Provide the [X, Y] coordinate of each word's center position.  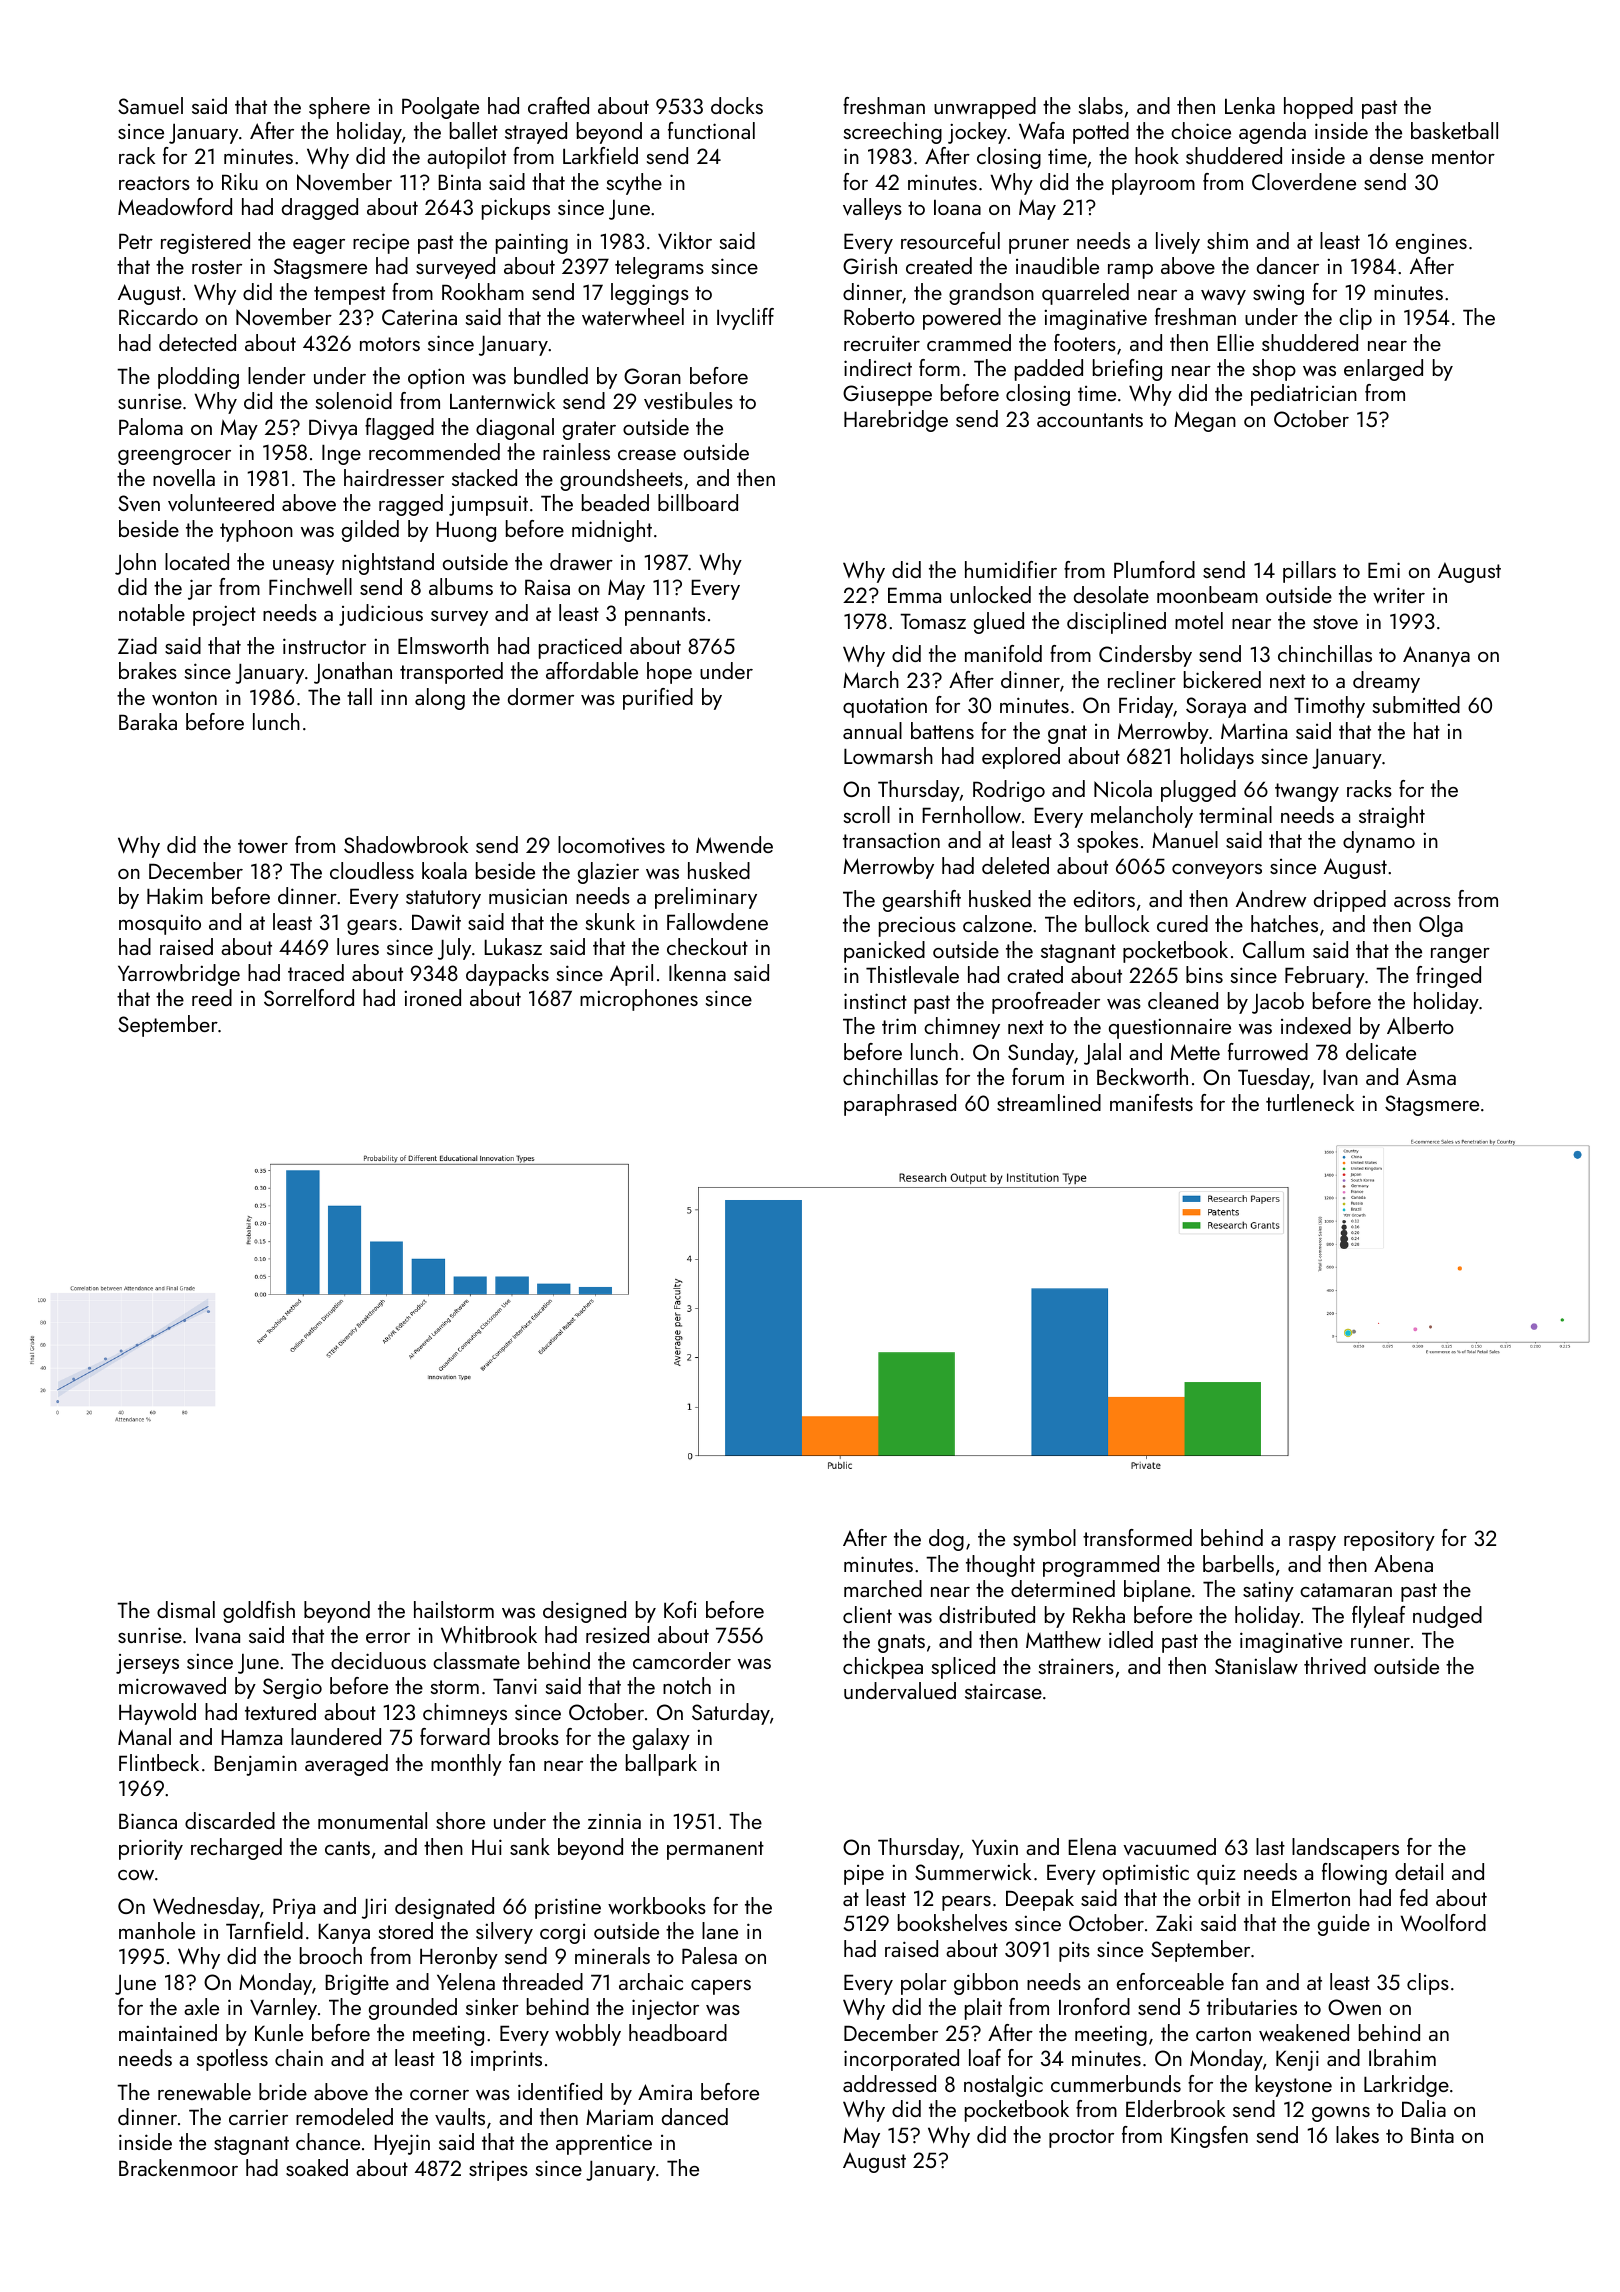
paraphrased [900, 1105]
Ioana [957, 207]
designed [584, 1612]
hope [669, 673]
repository [1389, 1540]
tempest [349, 295]
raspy [1312, 1543]
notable [152, 612]
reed [212, 997]
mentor [1463, 157]
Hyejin [402, 2144]
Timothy [1329, 707]
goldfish [259, 1612]
